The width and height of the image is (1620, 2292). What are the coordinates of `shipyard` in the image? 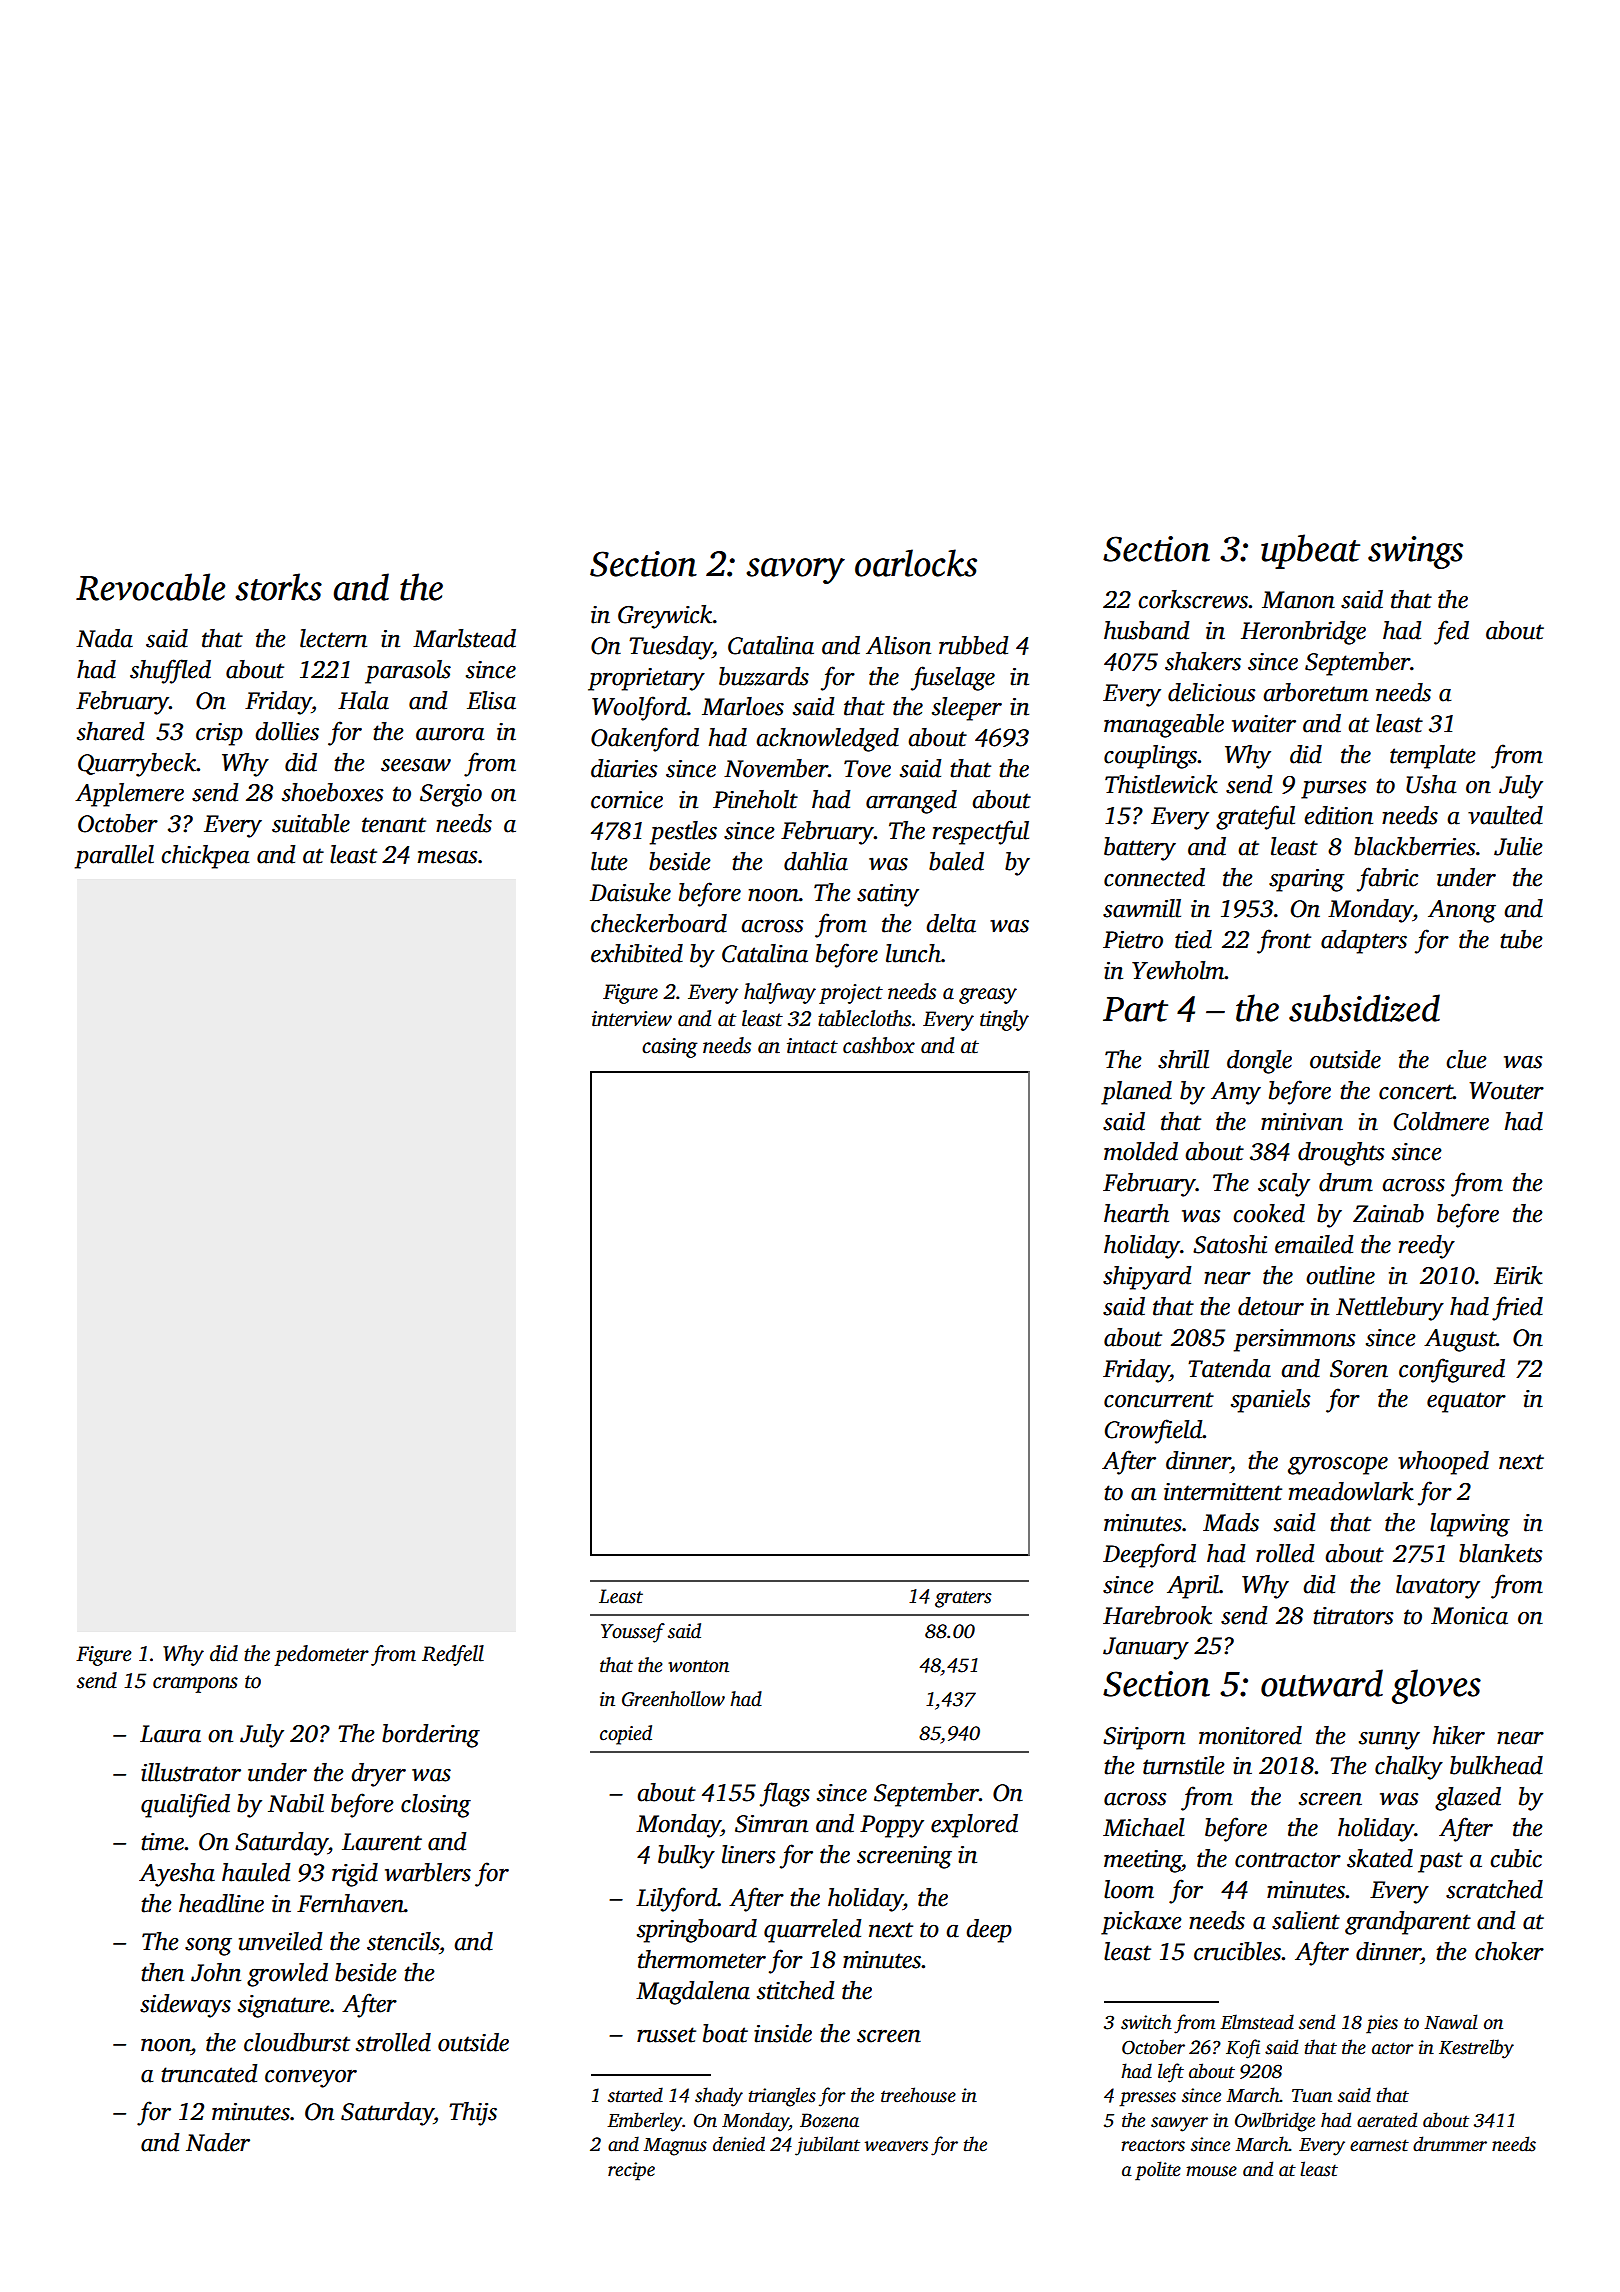 It's located at (1147, 1278).
